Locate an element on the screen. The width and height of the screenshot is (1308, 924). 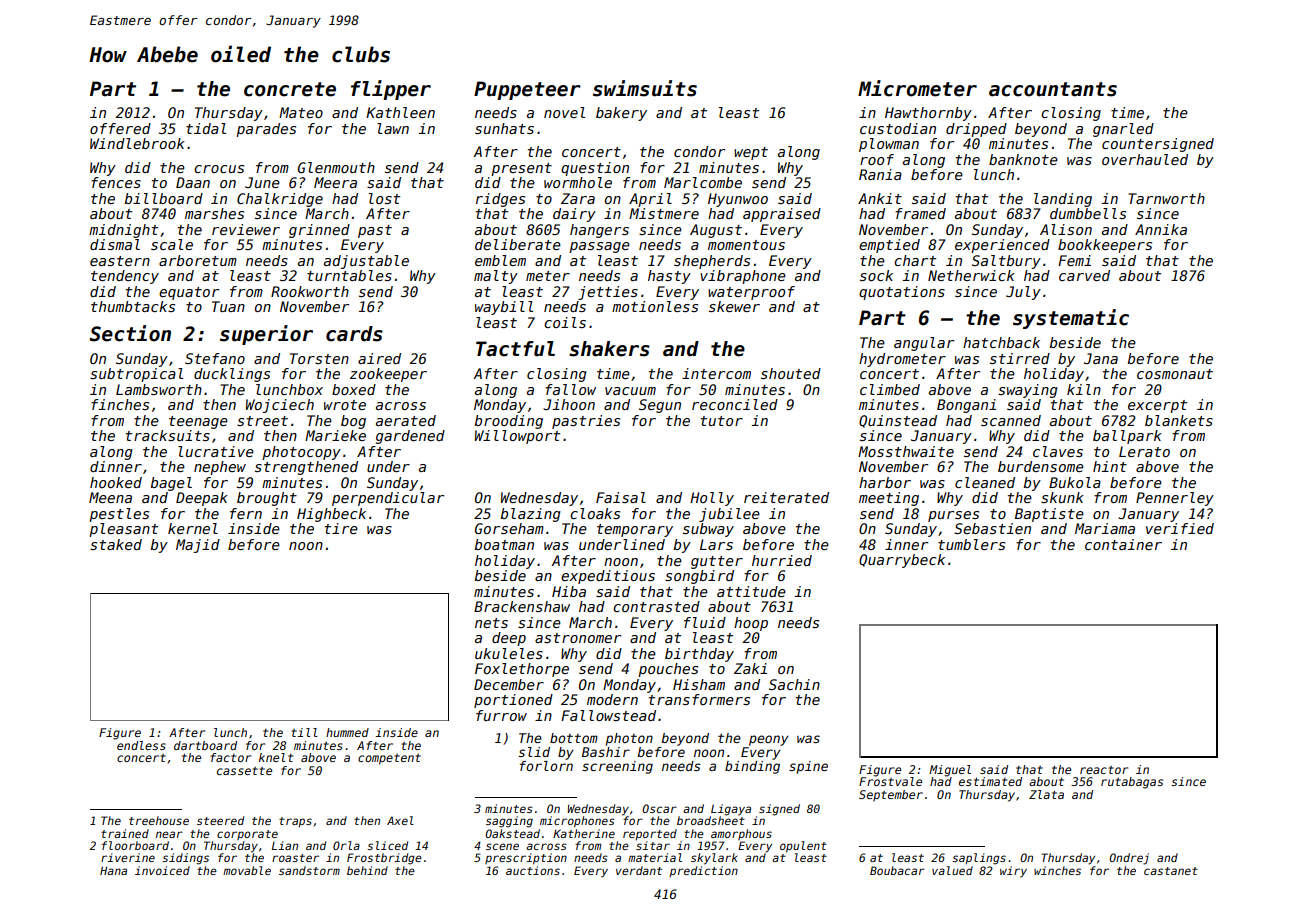
perpendicular is located at coordinates (388, 499).
